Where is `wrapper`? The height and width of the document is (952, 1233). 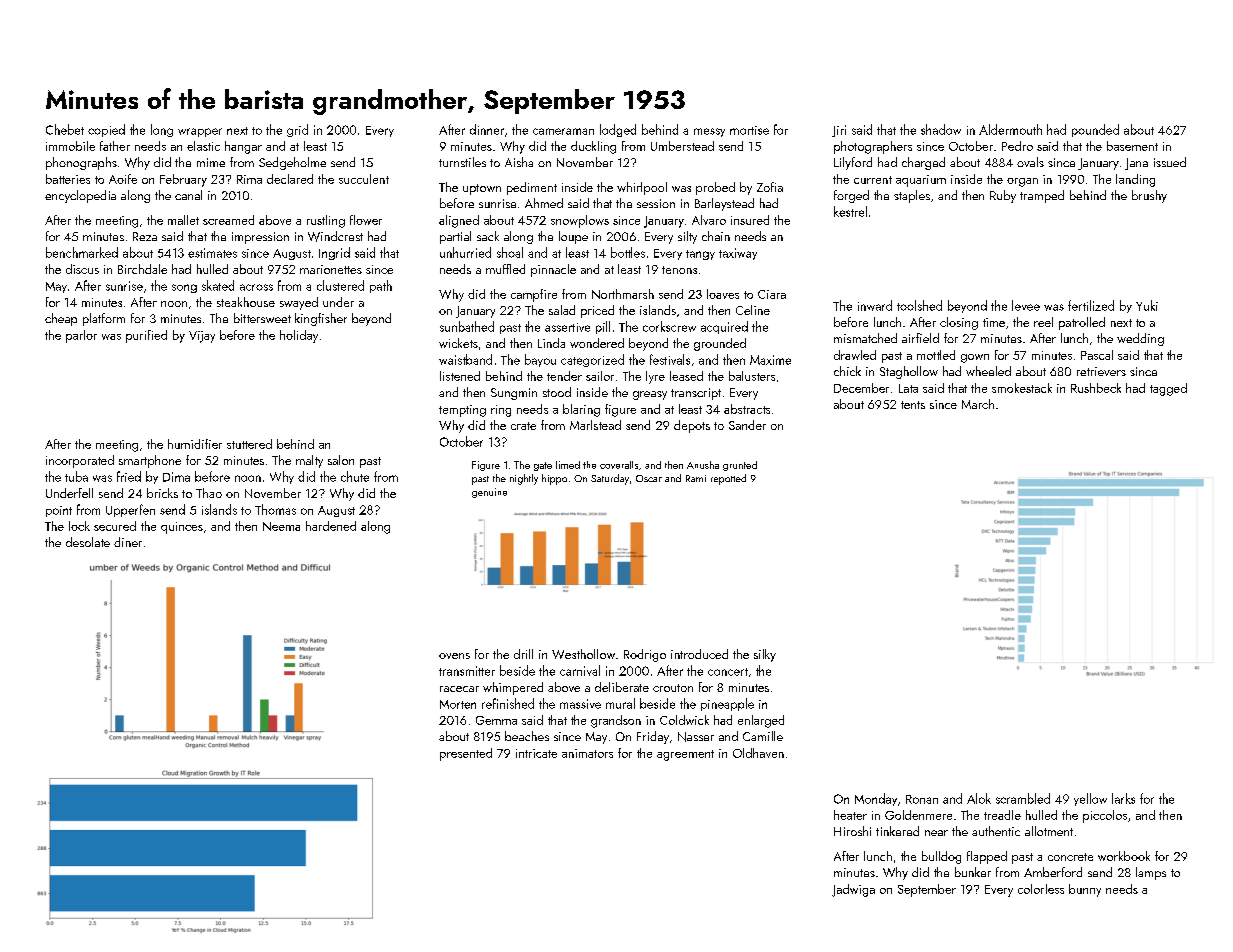
wrapper is located at coordinates (200, 132).
